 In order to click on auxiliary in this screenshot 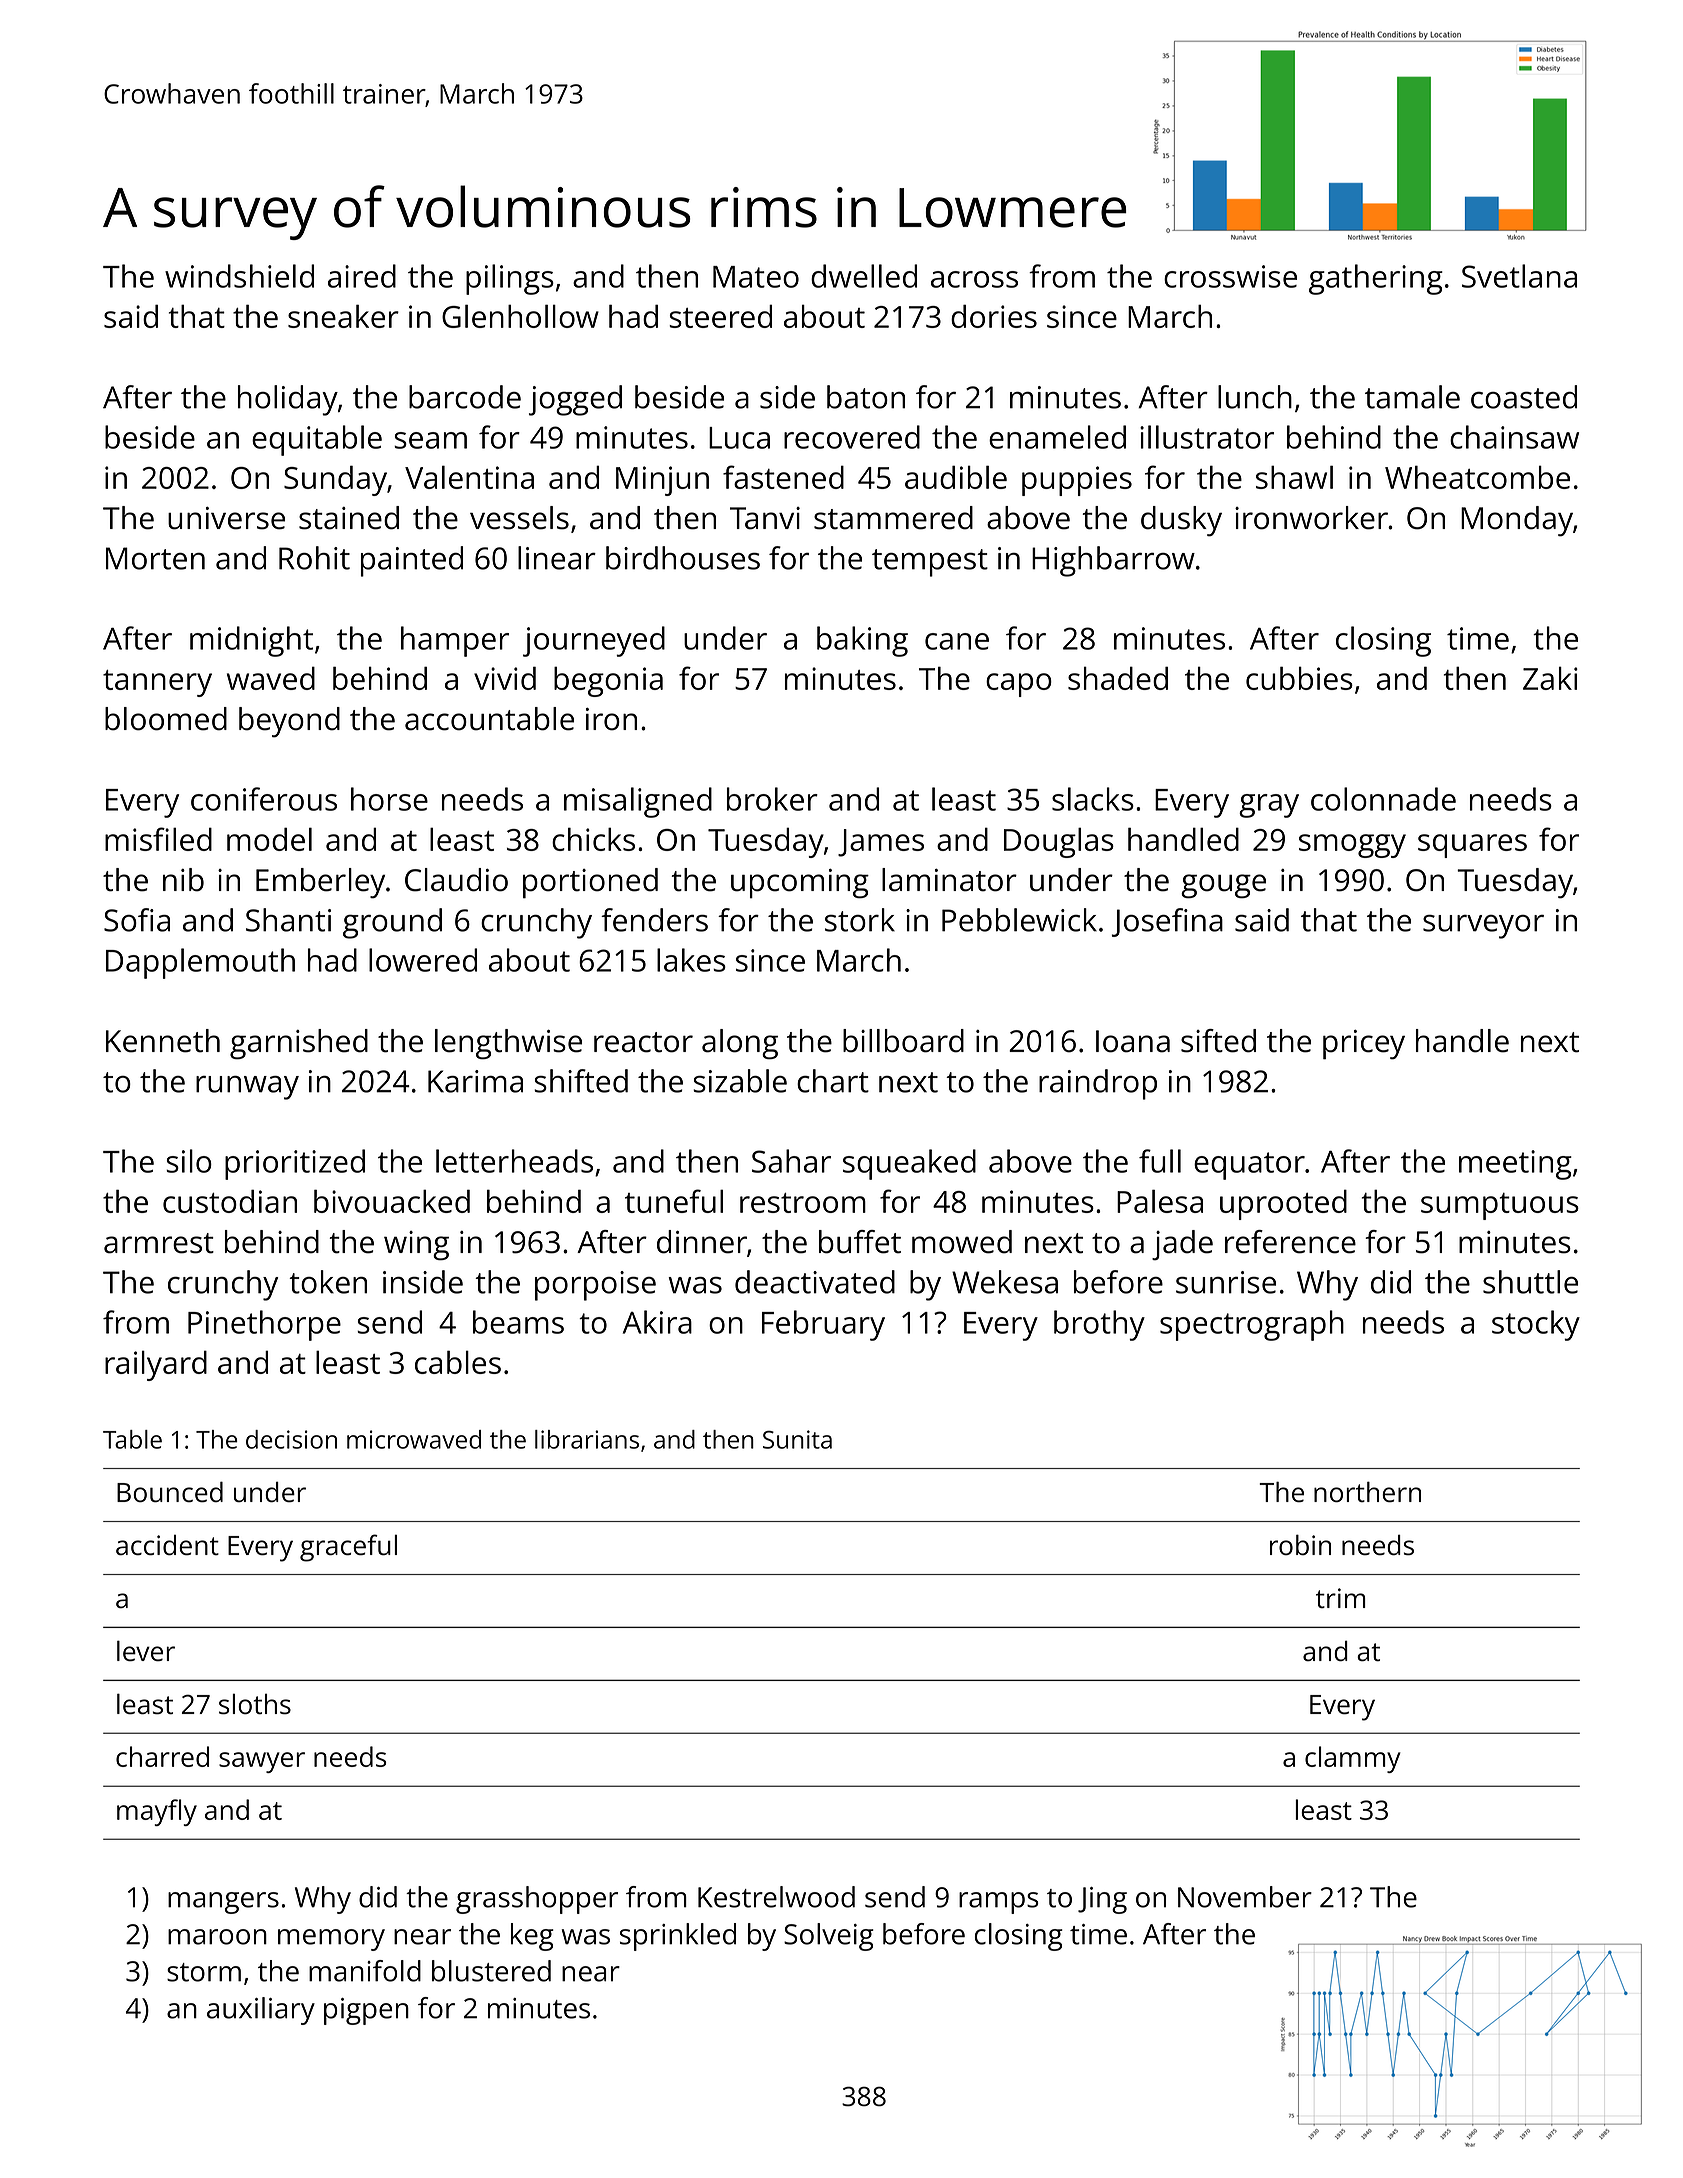, I will do `click(261, 2011)`.
